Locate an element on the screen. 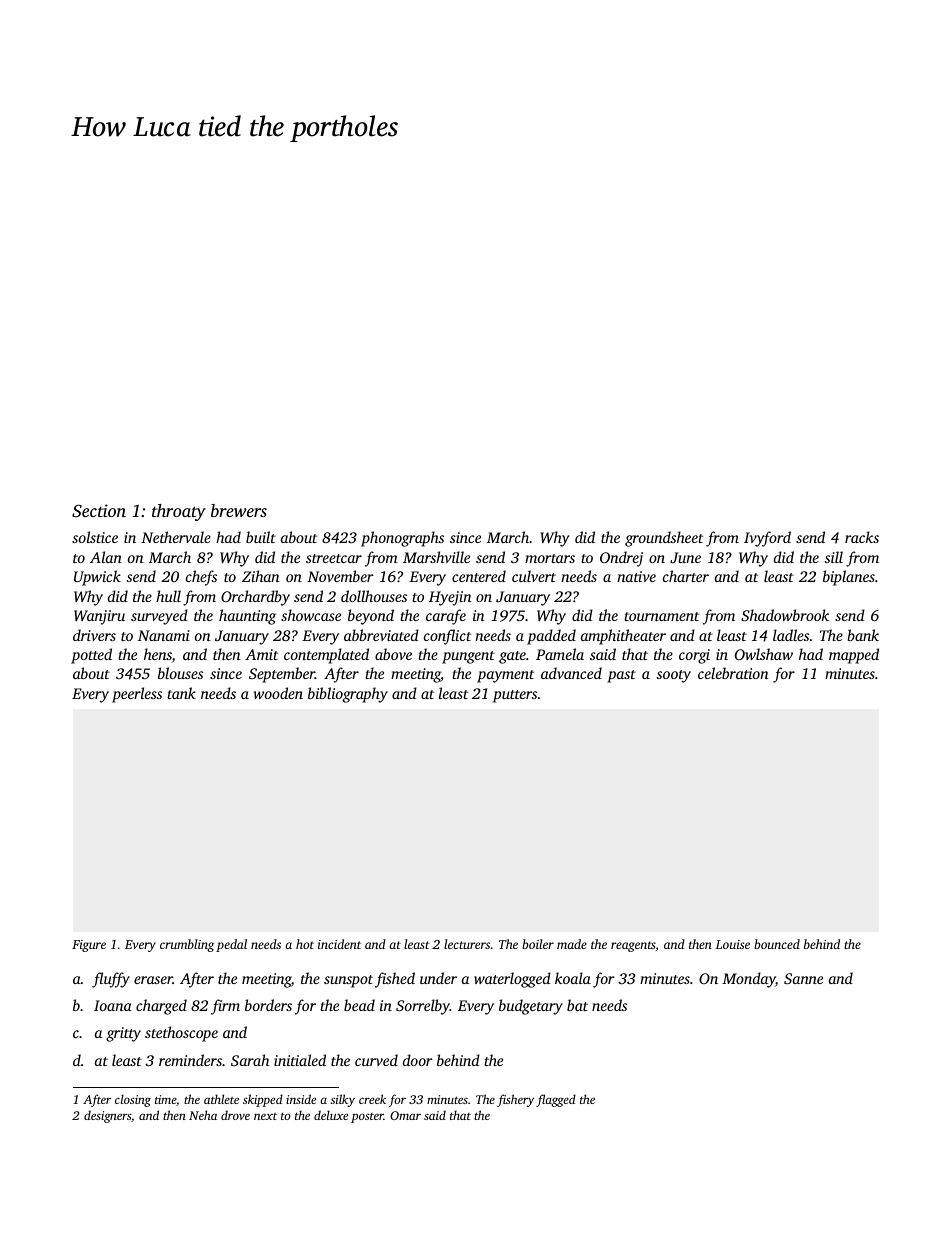 Image resolution: width=952 pixels, height=1233 pixels. bank is located at coordinates (863, 635).
